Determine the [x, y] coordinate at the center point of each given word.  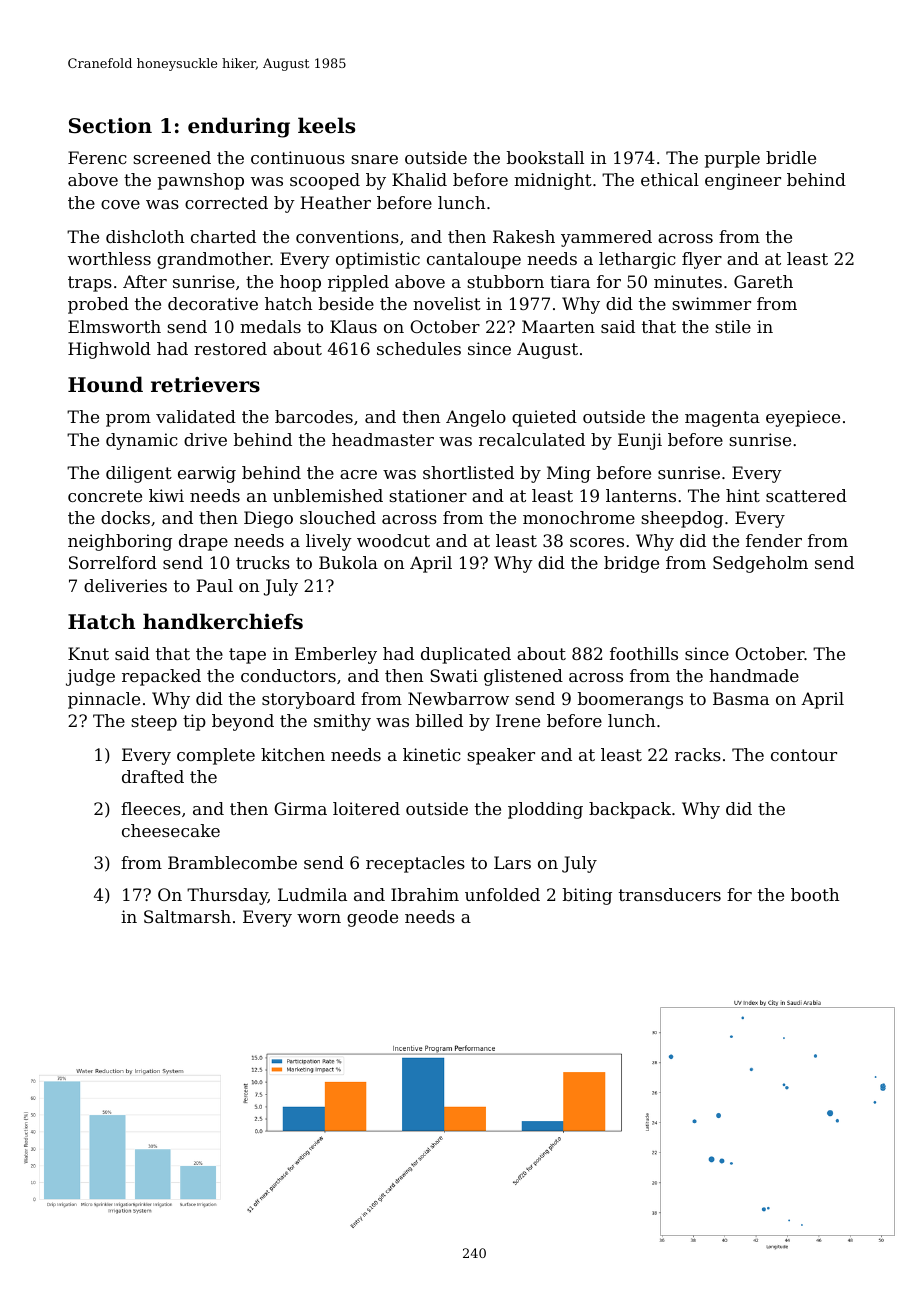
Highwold [109, 350]
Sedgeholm [760, 564]
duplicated [466, 655]
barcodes [314, 416]
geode [372, 918]
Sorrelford [113, 562]
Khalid [419, 179]
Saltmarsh [187, 916]
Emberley [336, 655]
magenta [722, 419]
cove [120, 204]
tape [247, 656]
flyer [702, 260]
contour [804, 755]
